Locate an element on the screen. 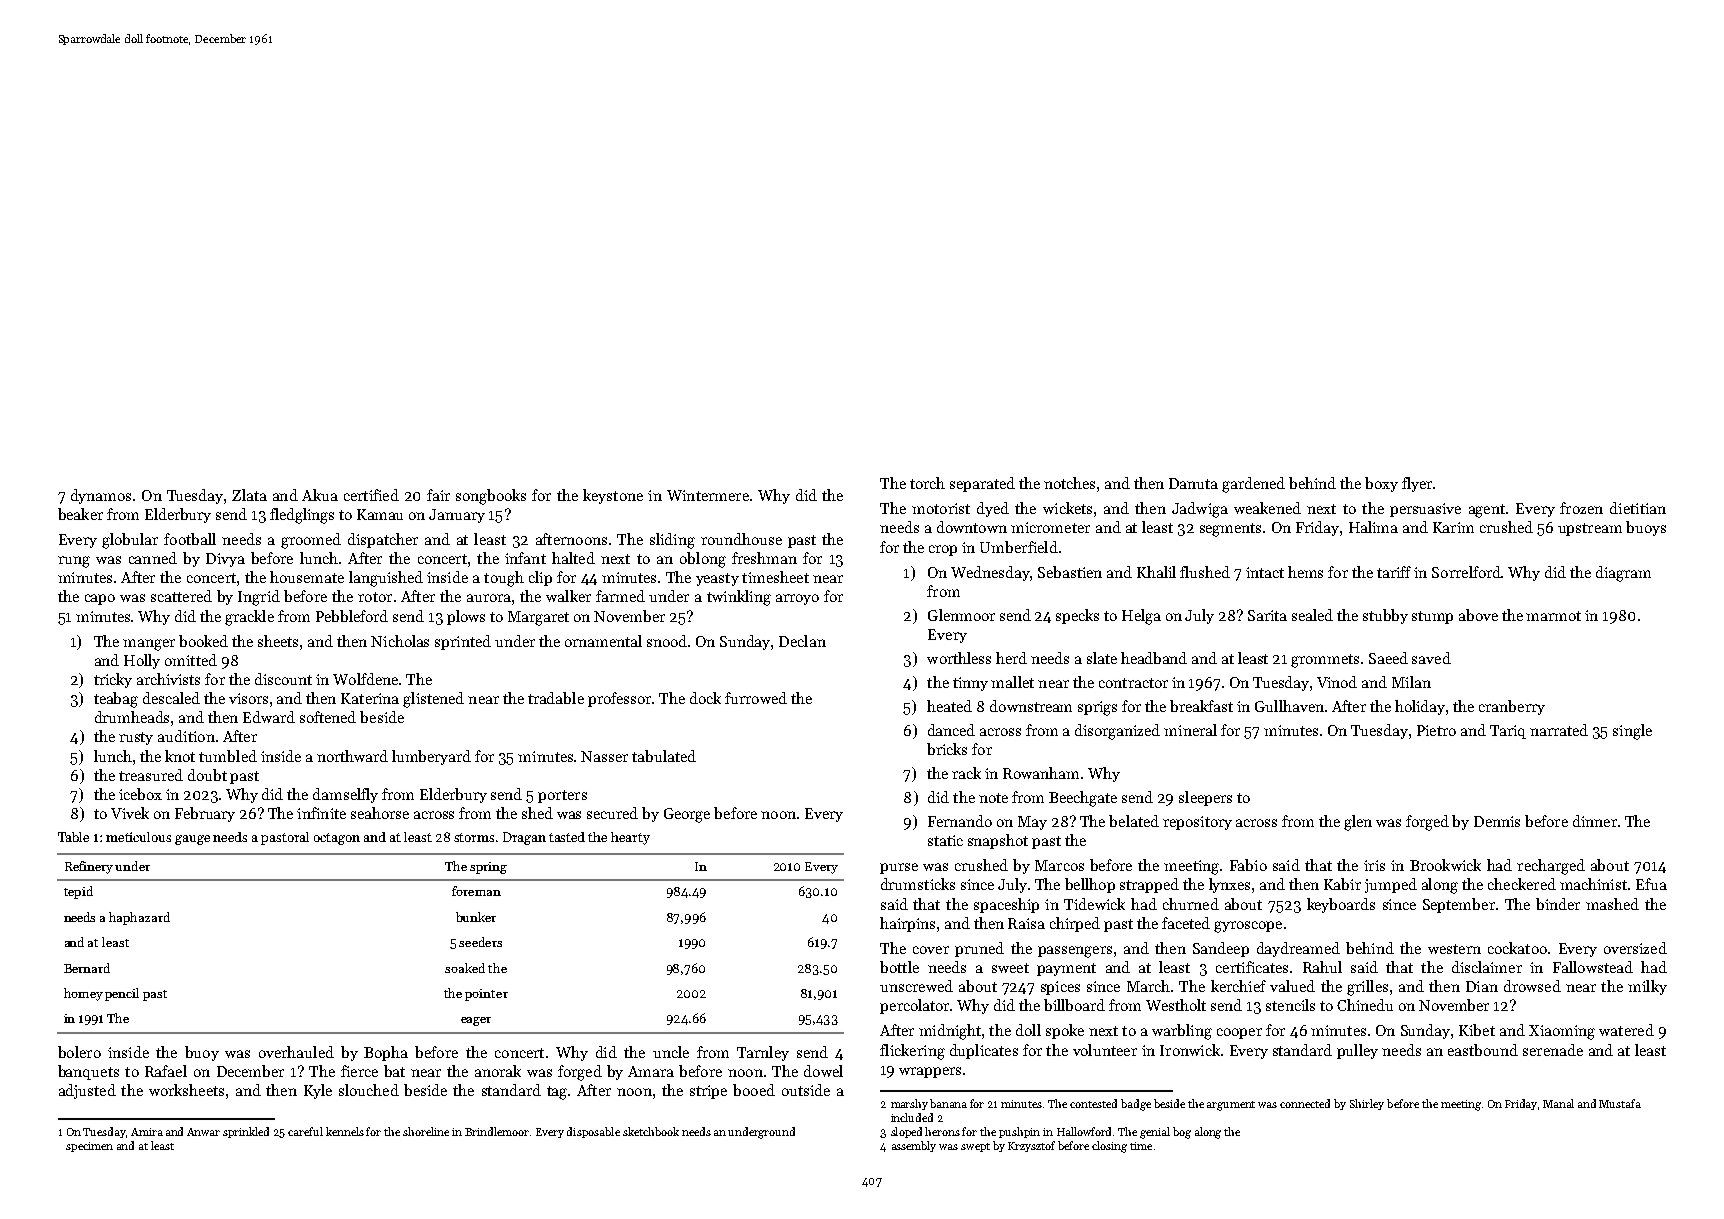 Image resolution: width=1724 pixels, height=1219 pixels. pointer is located at coordinates (486, 995).
